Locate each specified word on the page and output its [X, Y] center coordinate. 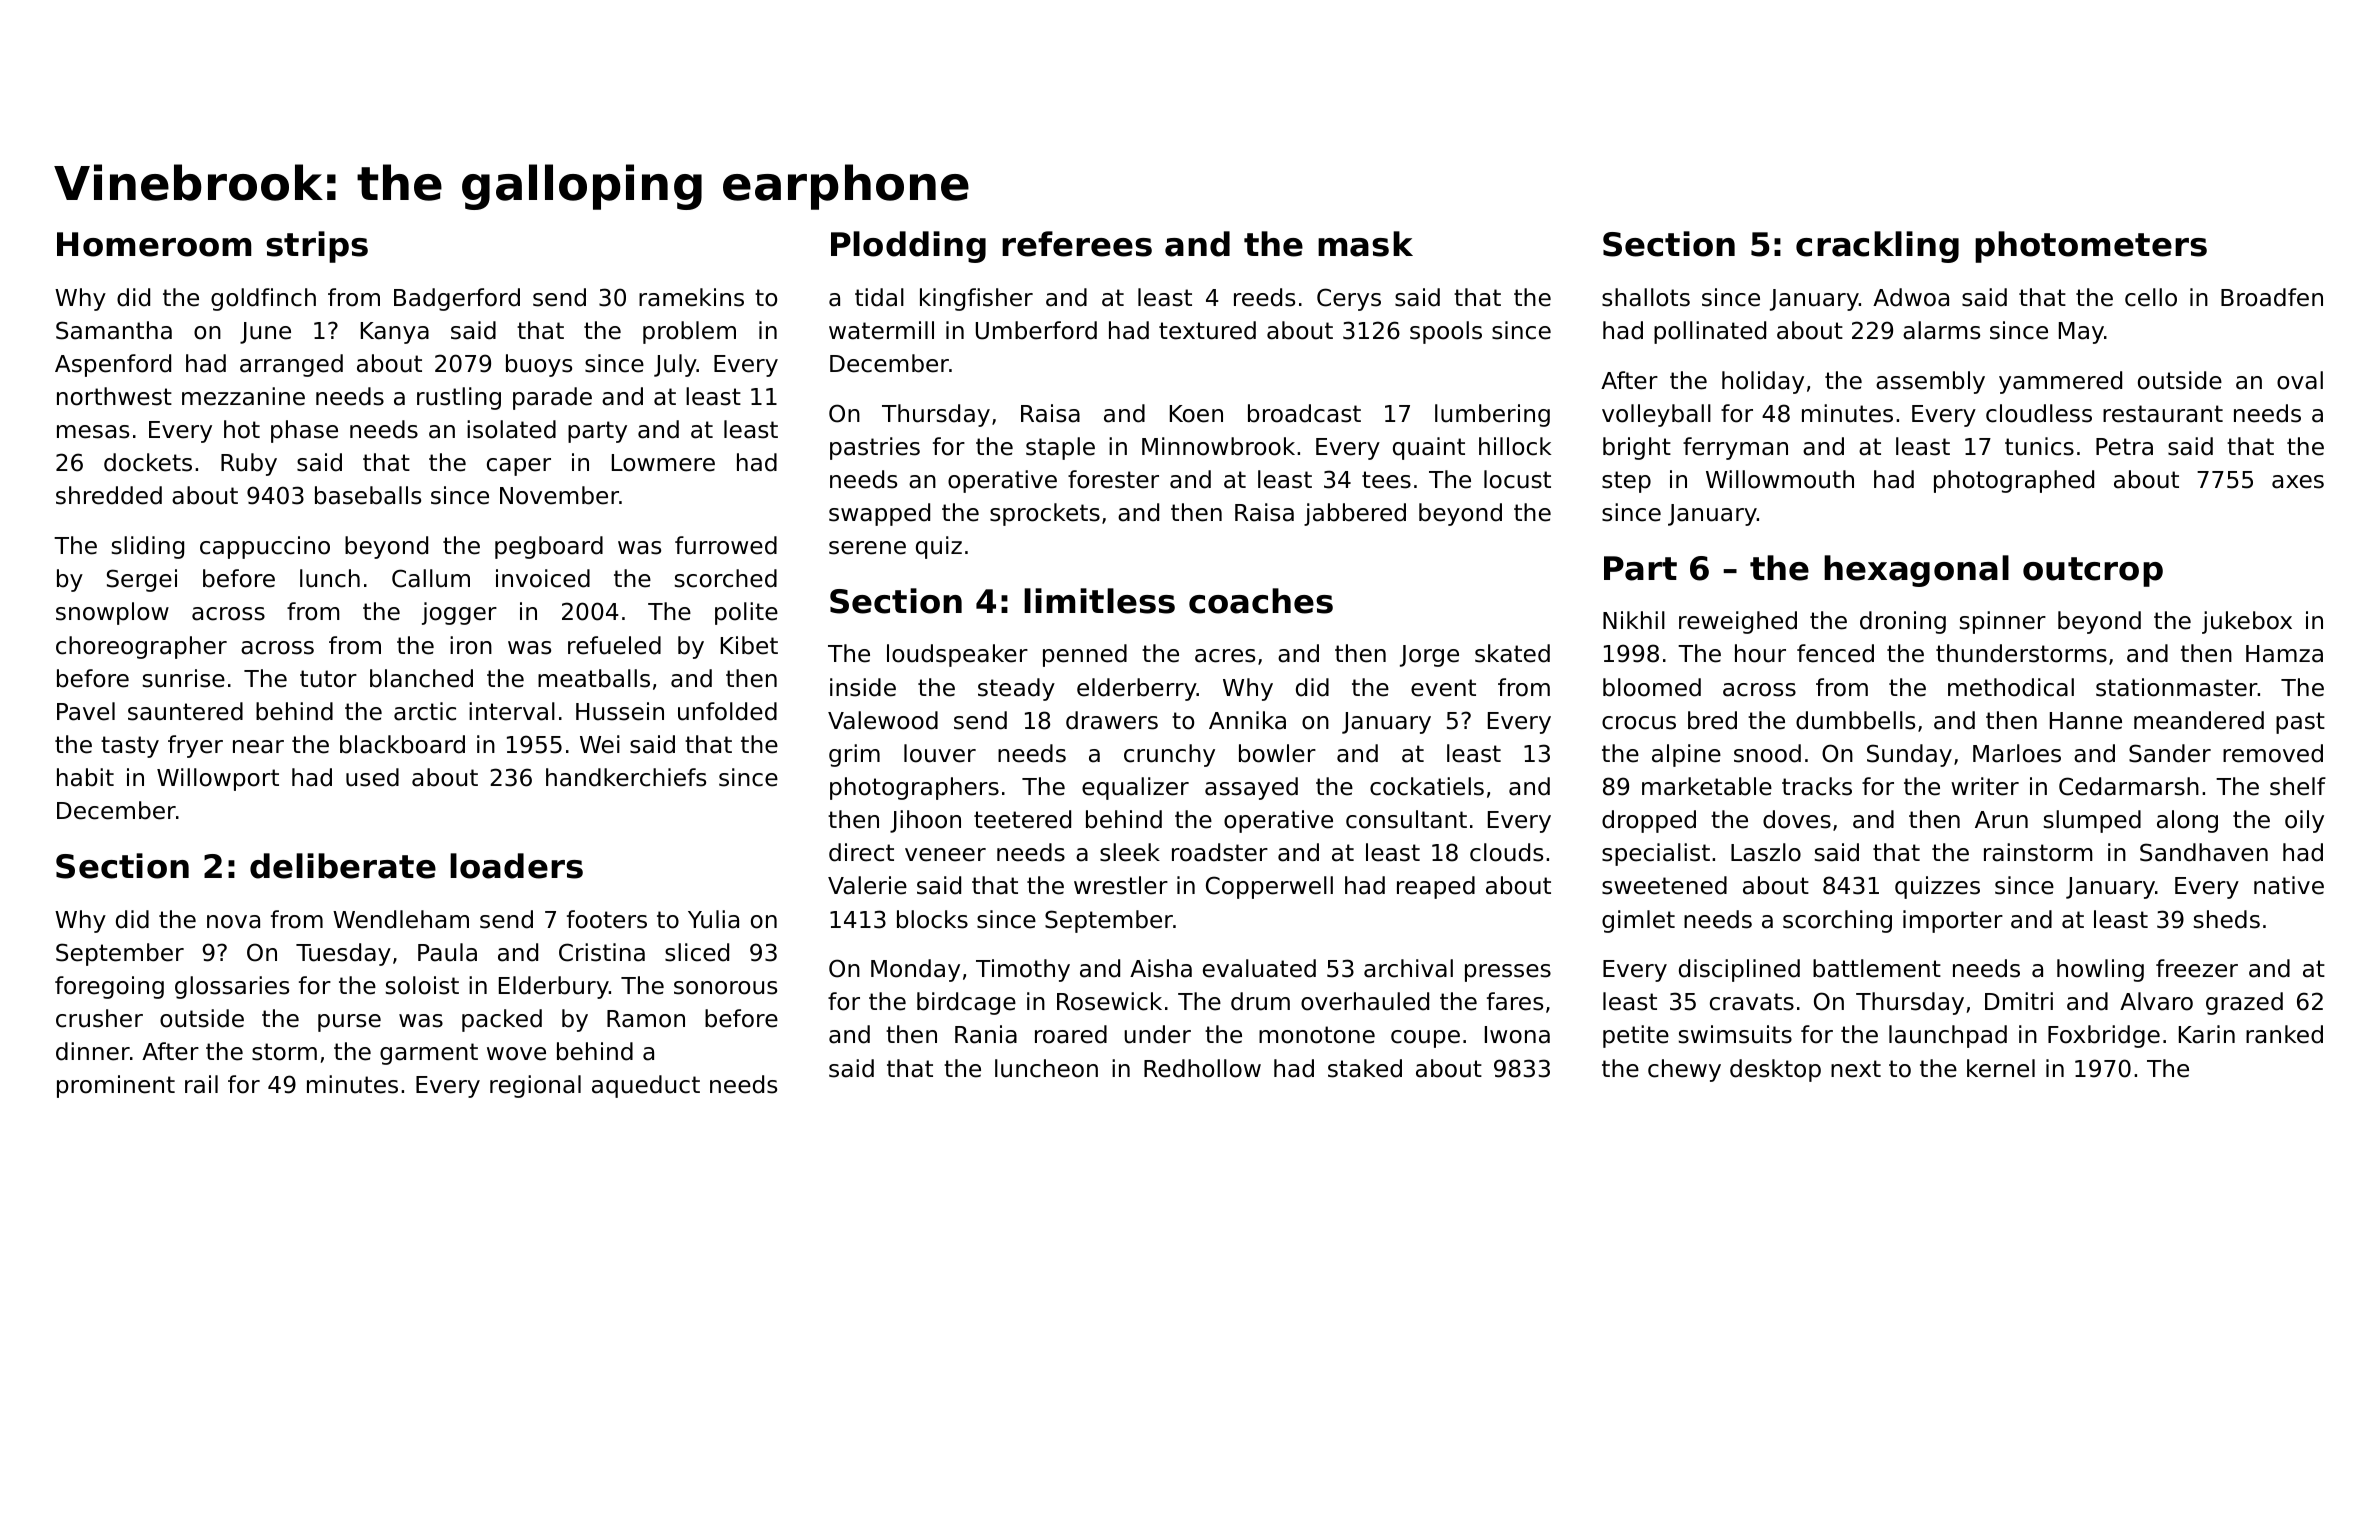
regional [535, 1086]
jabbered [1355, 514]
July [675, 365]
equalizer [1135, 788]
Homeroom [154, 244]
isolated [511, 429]
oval [2300, 380]
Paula [447, 952]
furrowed [726, 545]
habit [85, 777]
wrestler [1121, 885]
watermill [881, 330]
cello [2151, 297]
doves [1797, 819]
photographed [2014, 481]
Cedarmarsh [2129, 786]
